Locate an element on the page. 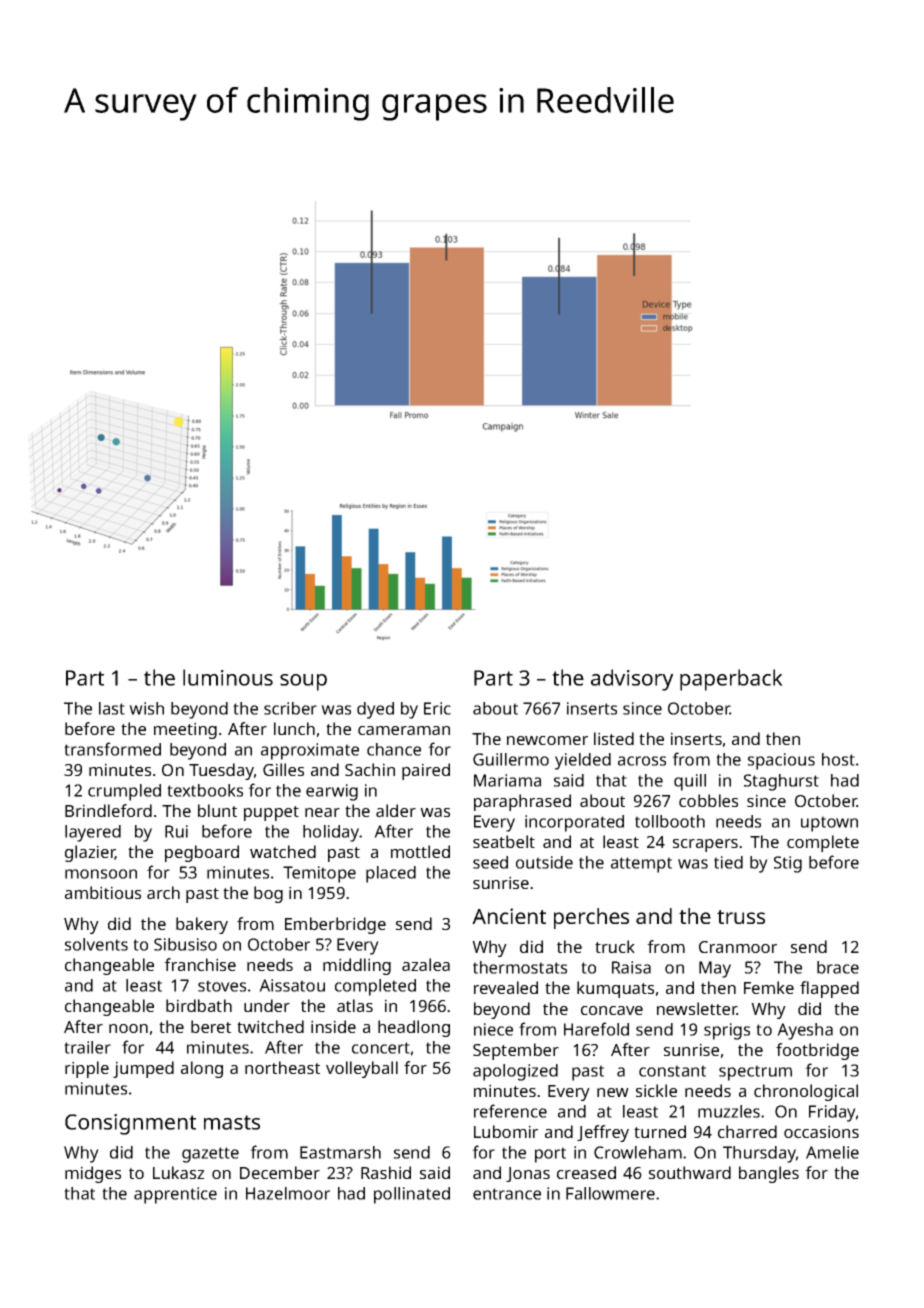  entrance is located at coordinates (507, 1194).
